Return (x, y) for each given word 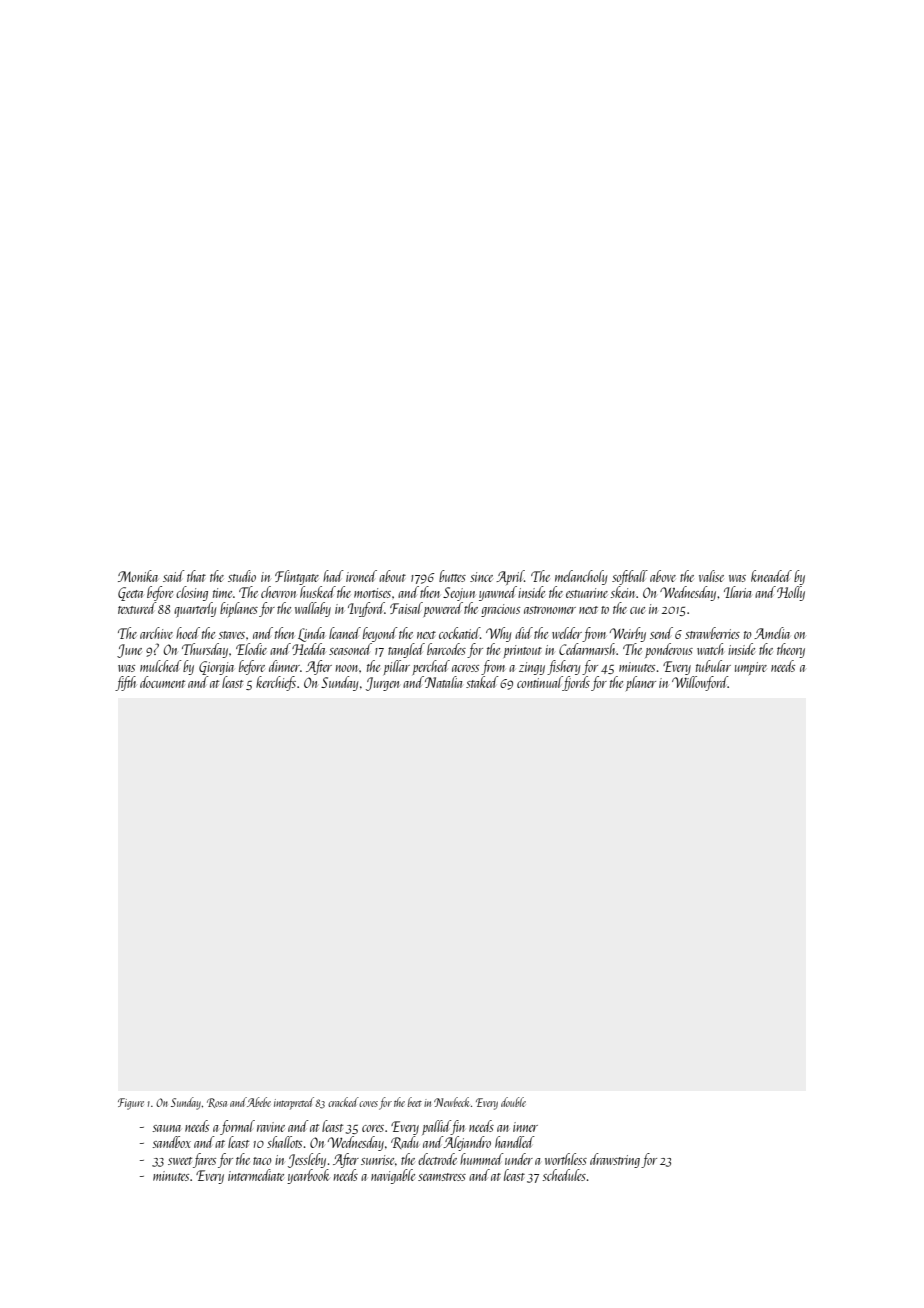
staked (482, 682)
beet (415, 1102)
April (510, 577)
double (513, 1102)
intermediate (256, 1175)
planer (641, 683)
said (174, 576)
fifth (125, 683)
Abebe (259, 1102)
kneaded (771, 576)
